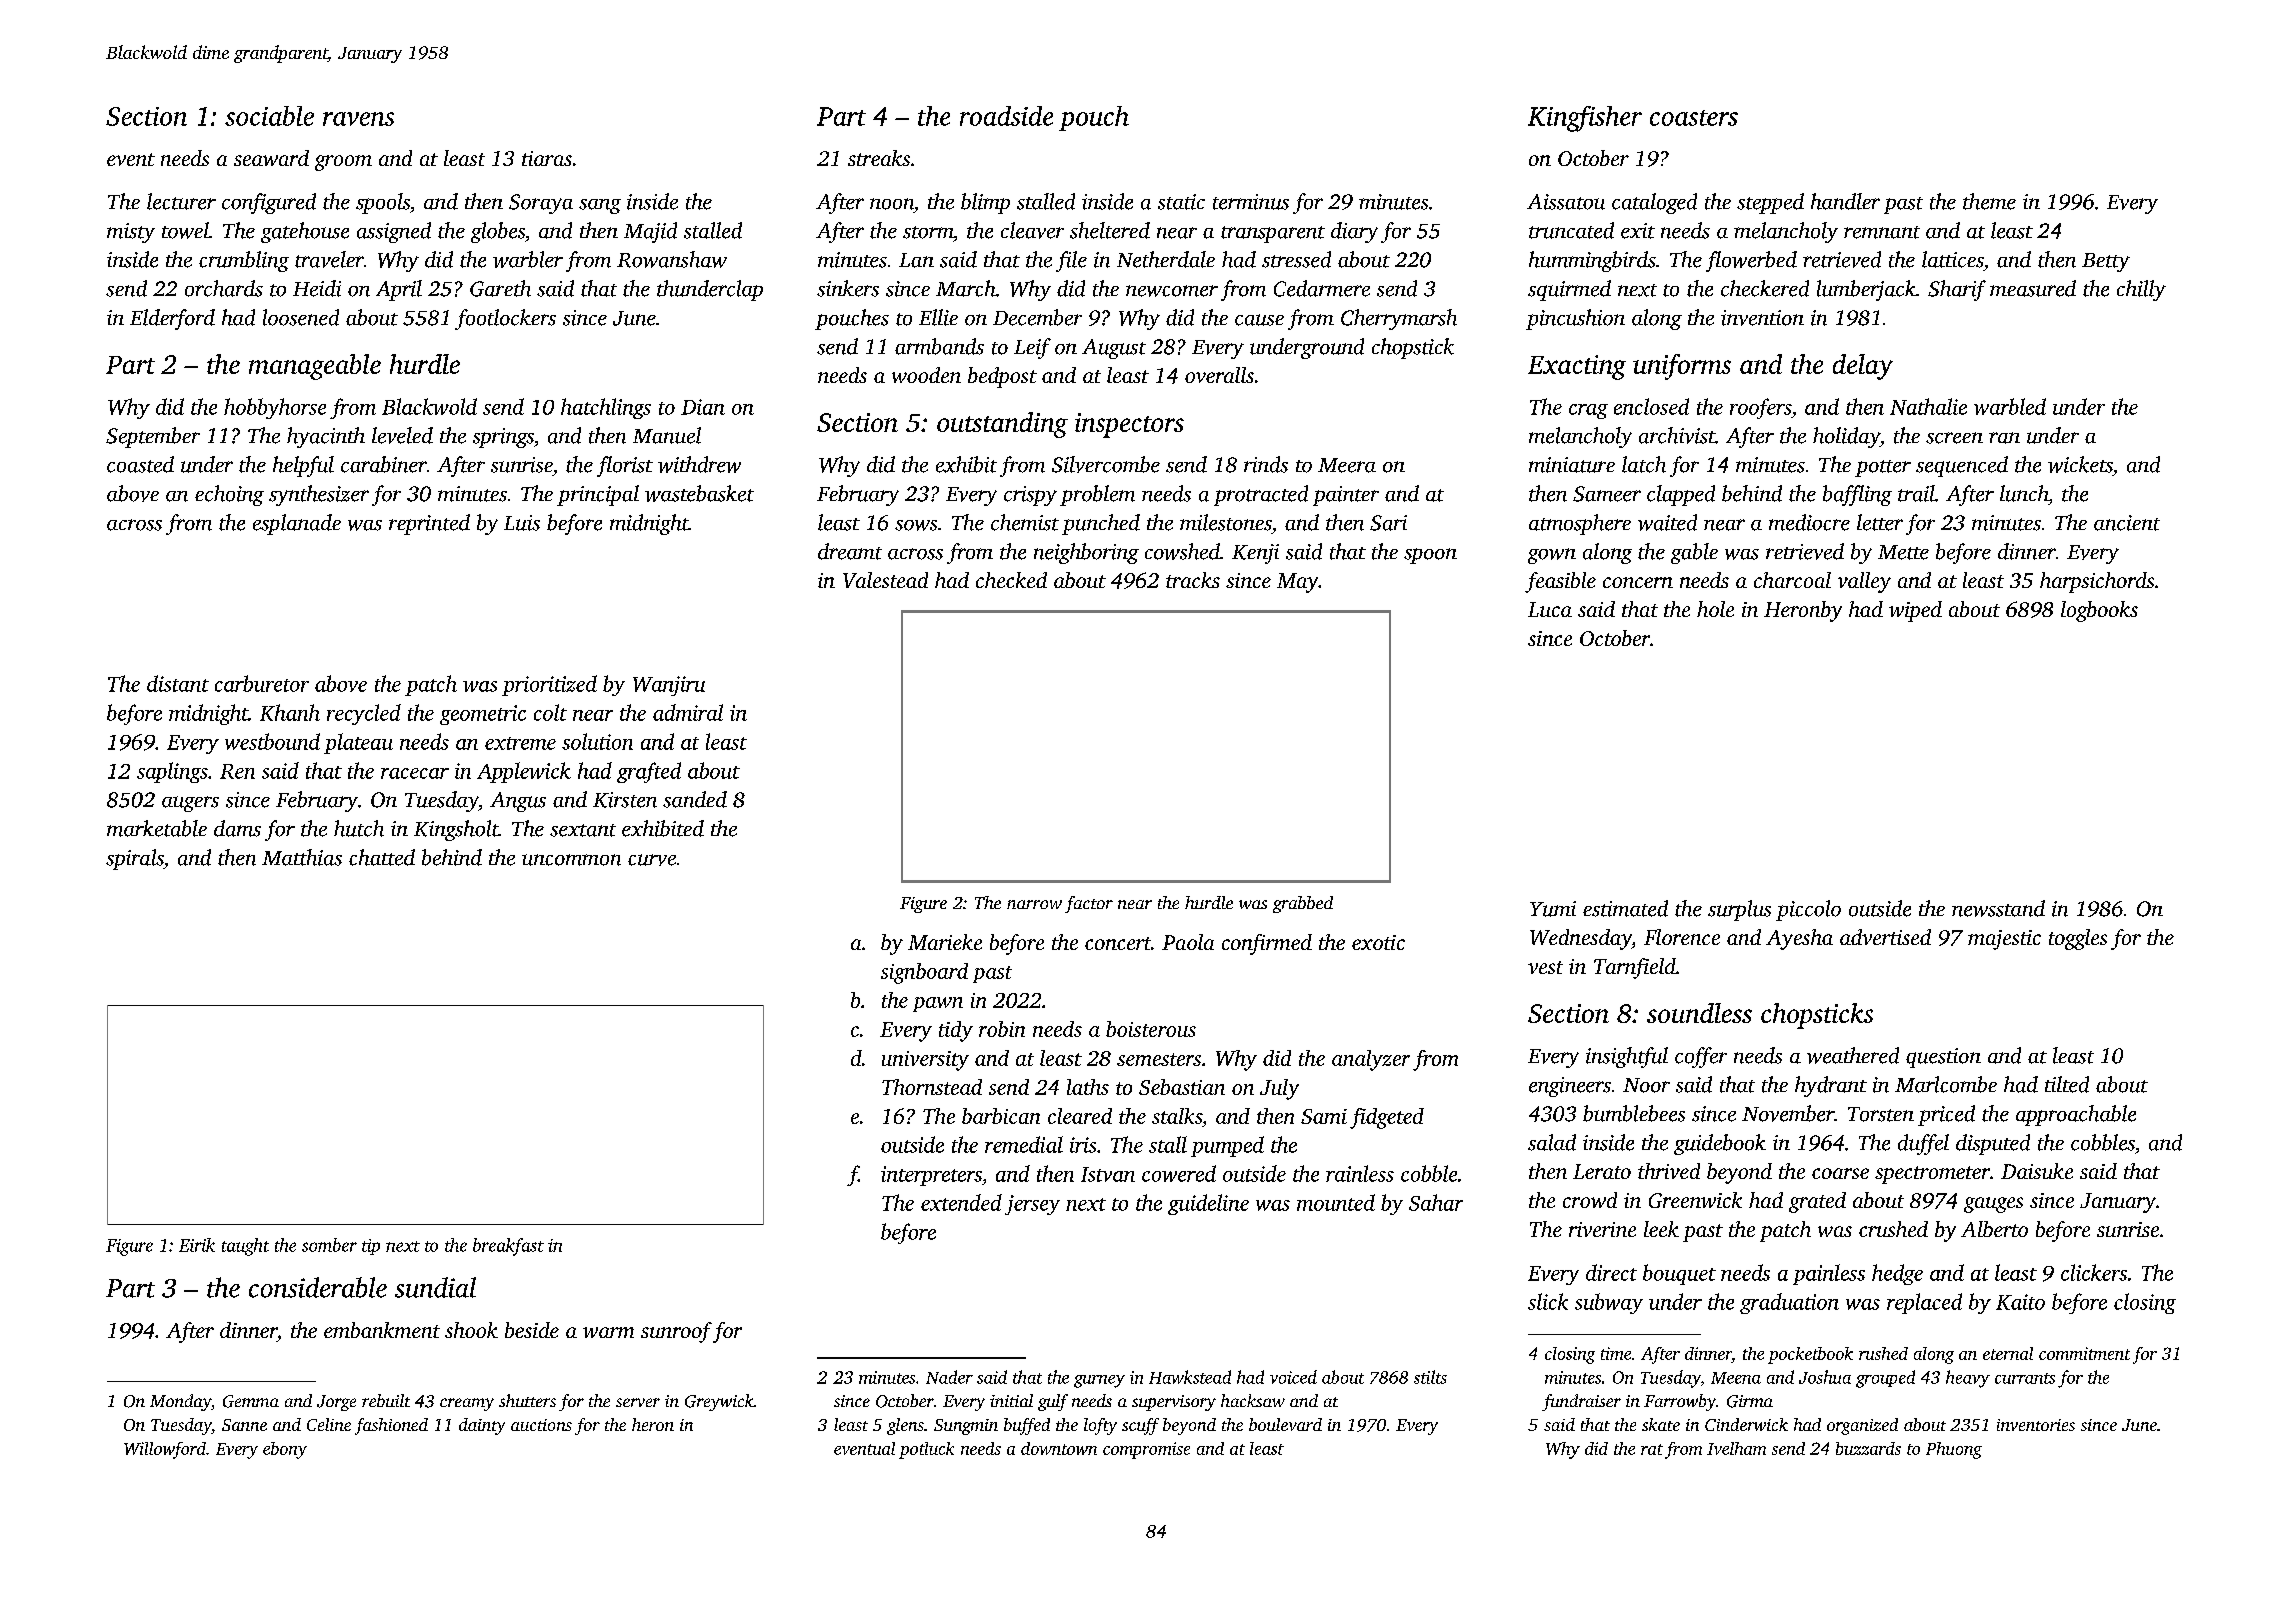 This document has width=2292, height=1620. I want to click on roofers, so click(1760, 408).
